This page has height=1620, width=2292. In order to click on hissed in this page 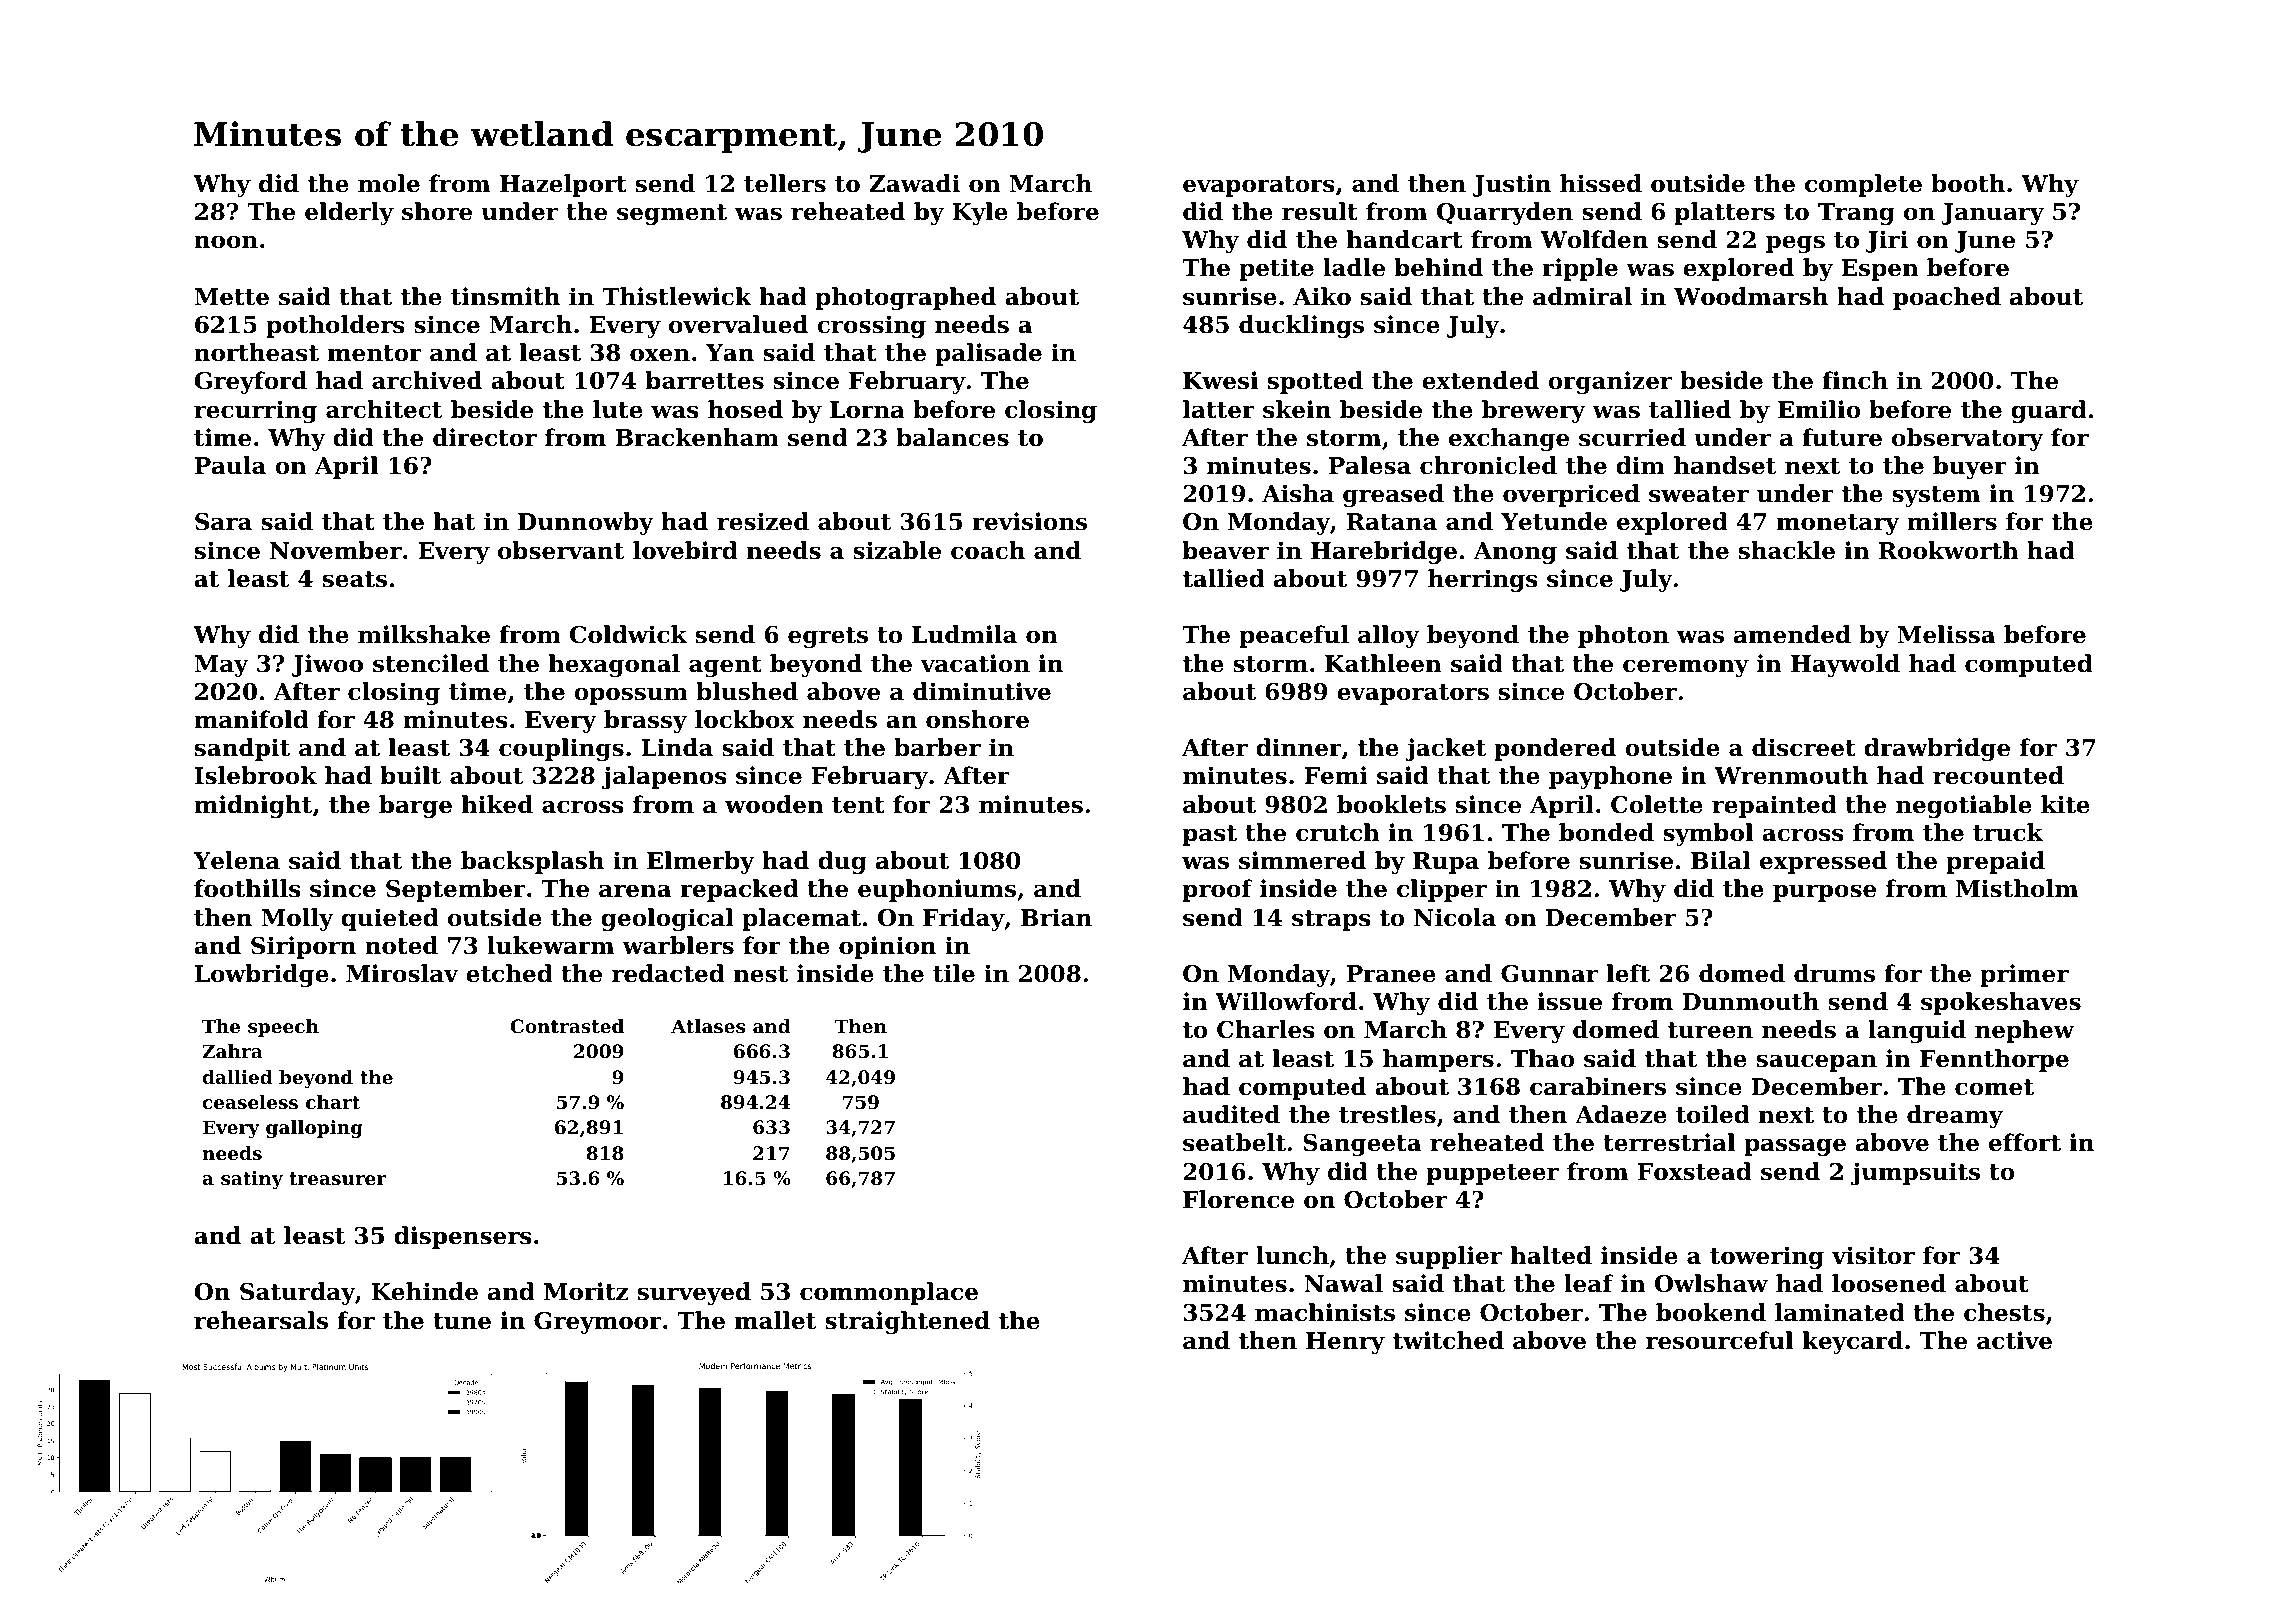, I will do `click(1601, 183)`.
